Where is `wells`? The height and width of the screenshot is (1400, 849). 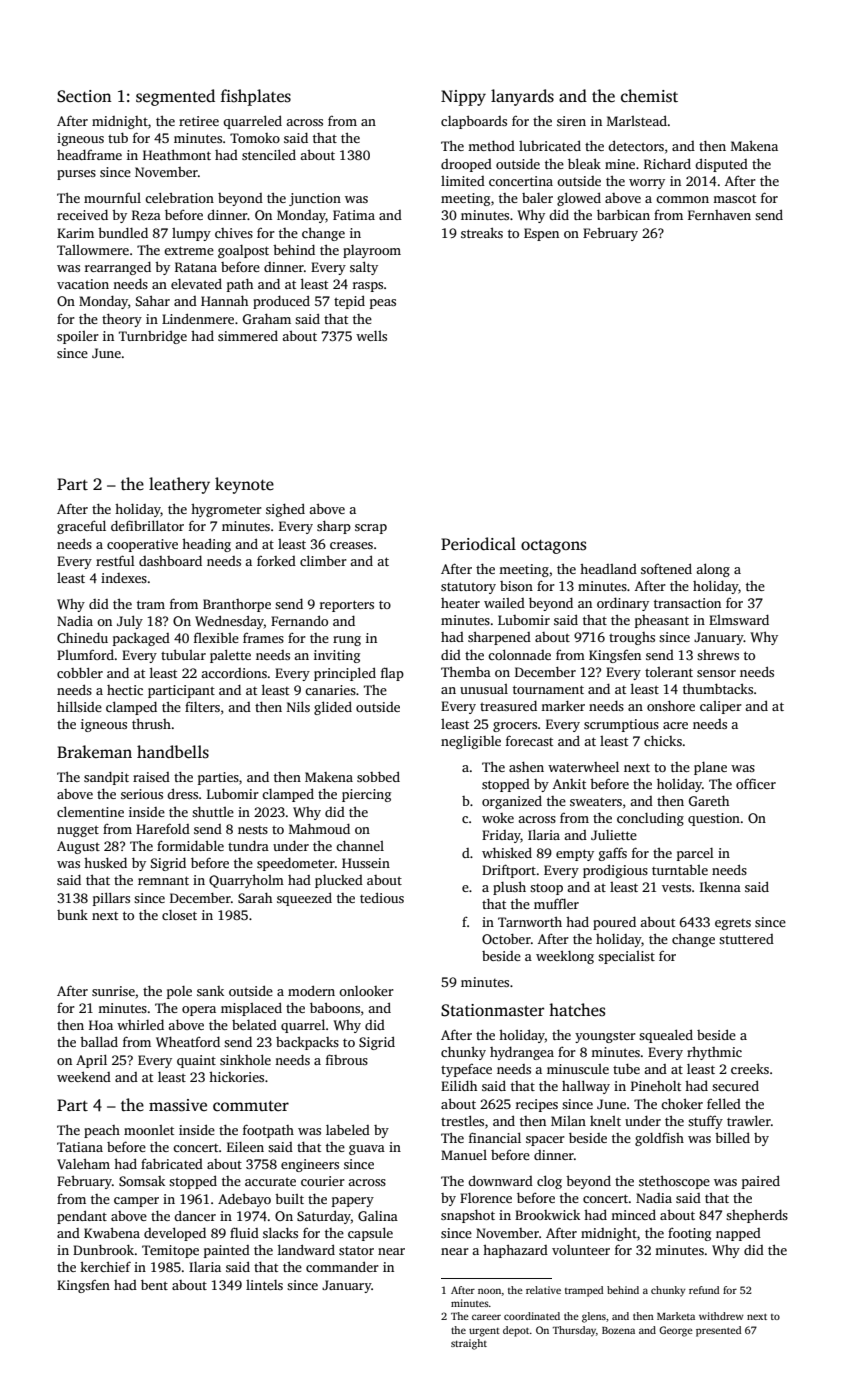
wells is located at coordinates (371, 336).
